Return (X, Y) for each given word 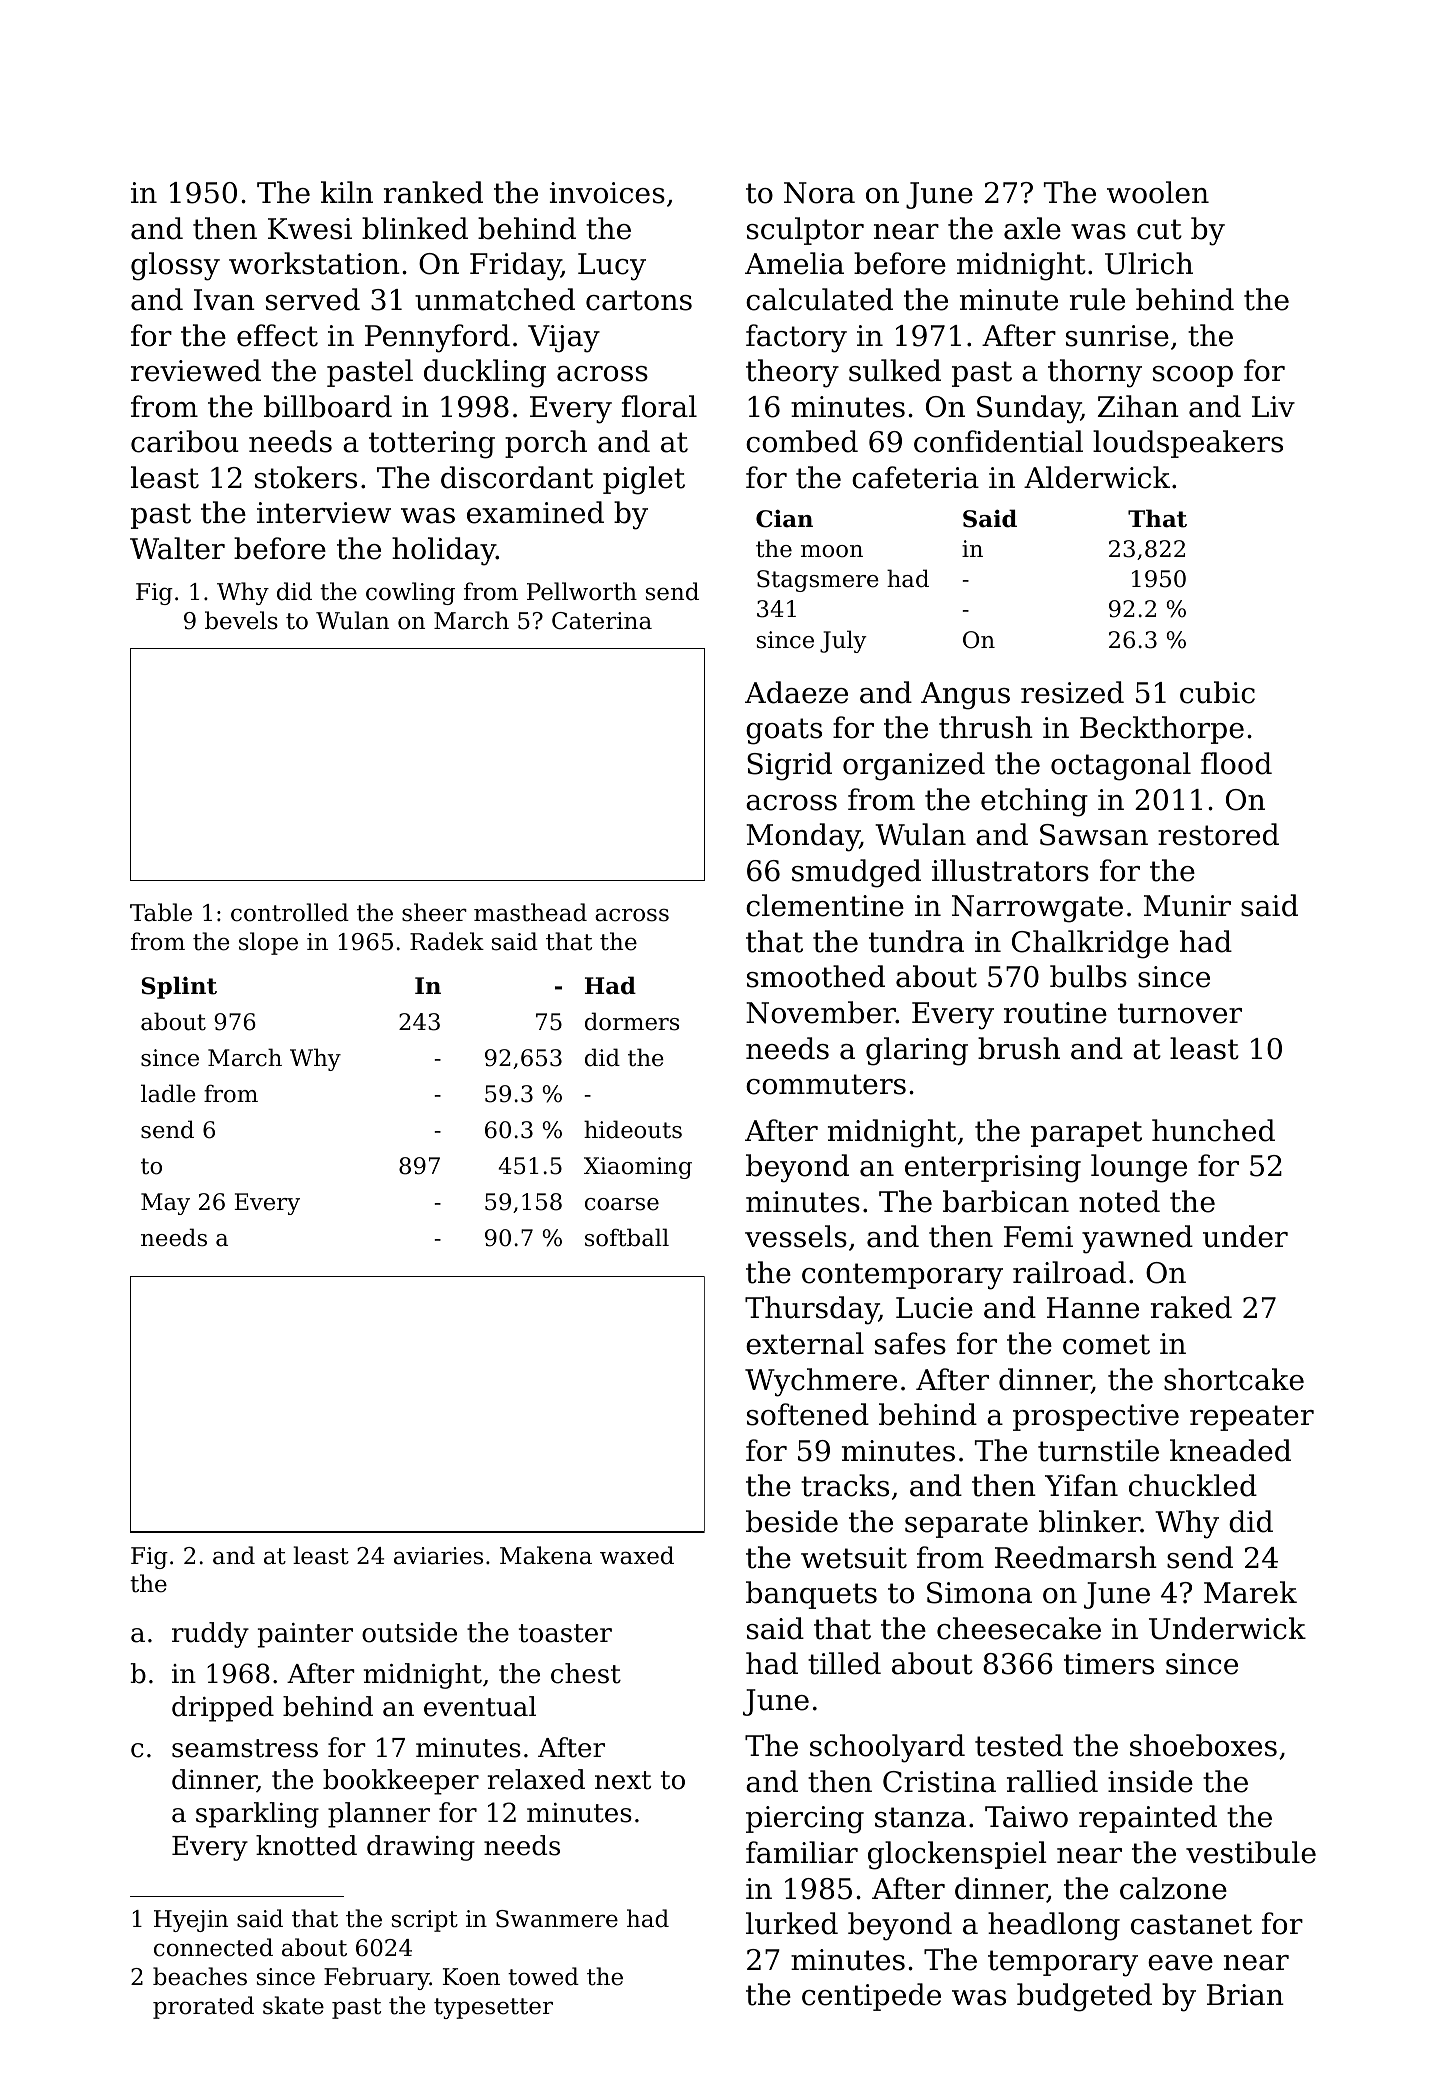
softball (627, 1237)
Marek (1250, 1592)
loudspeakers (1188, 444)
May (165, 1204)
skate (293, 2005)
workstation (314, 263)
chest (586, 1673)
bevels (241, 620)
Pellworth (582, 591)
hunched (1213, 1130)
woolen (1158, 192)
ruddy (210, 1635)
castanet (1191, 1924)
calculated (819, 299)
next (623, 1780)
